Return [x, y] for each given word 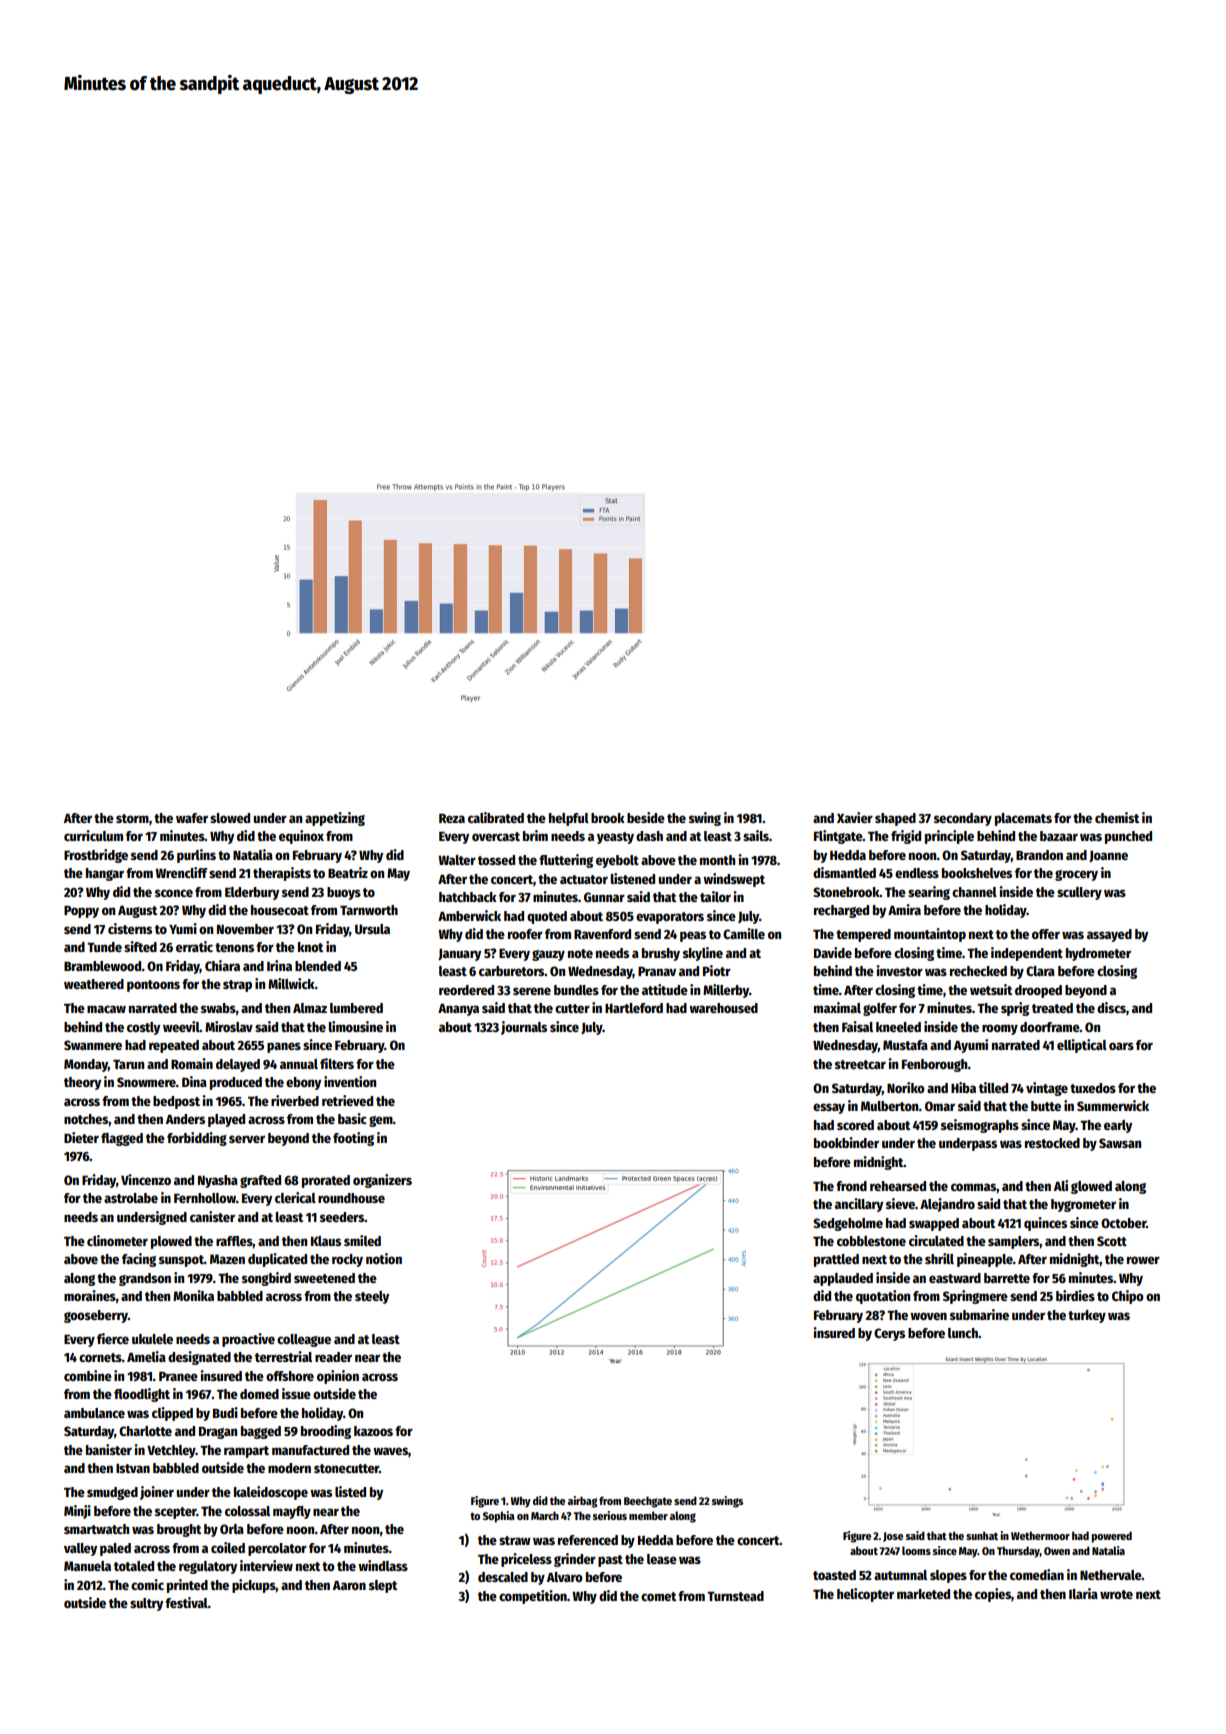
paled [115, 1549]
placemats [1023, 819]
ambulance [94, 1413]
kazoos [373, 1431]
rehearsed [898, 1186]
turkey [1087, 1316]
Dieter [81, 1137]
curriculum [93, 835]
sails [756, 835]
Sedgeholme [848, 1224]
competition [533, 1597]
